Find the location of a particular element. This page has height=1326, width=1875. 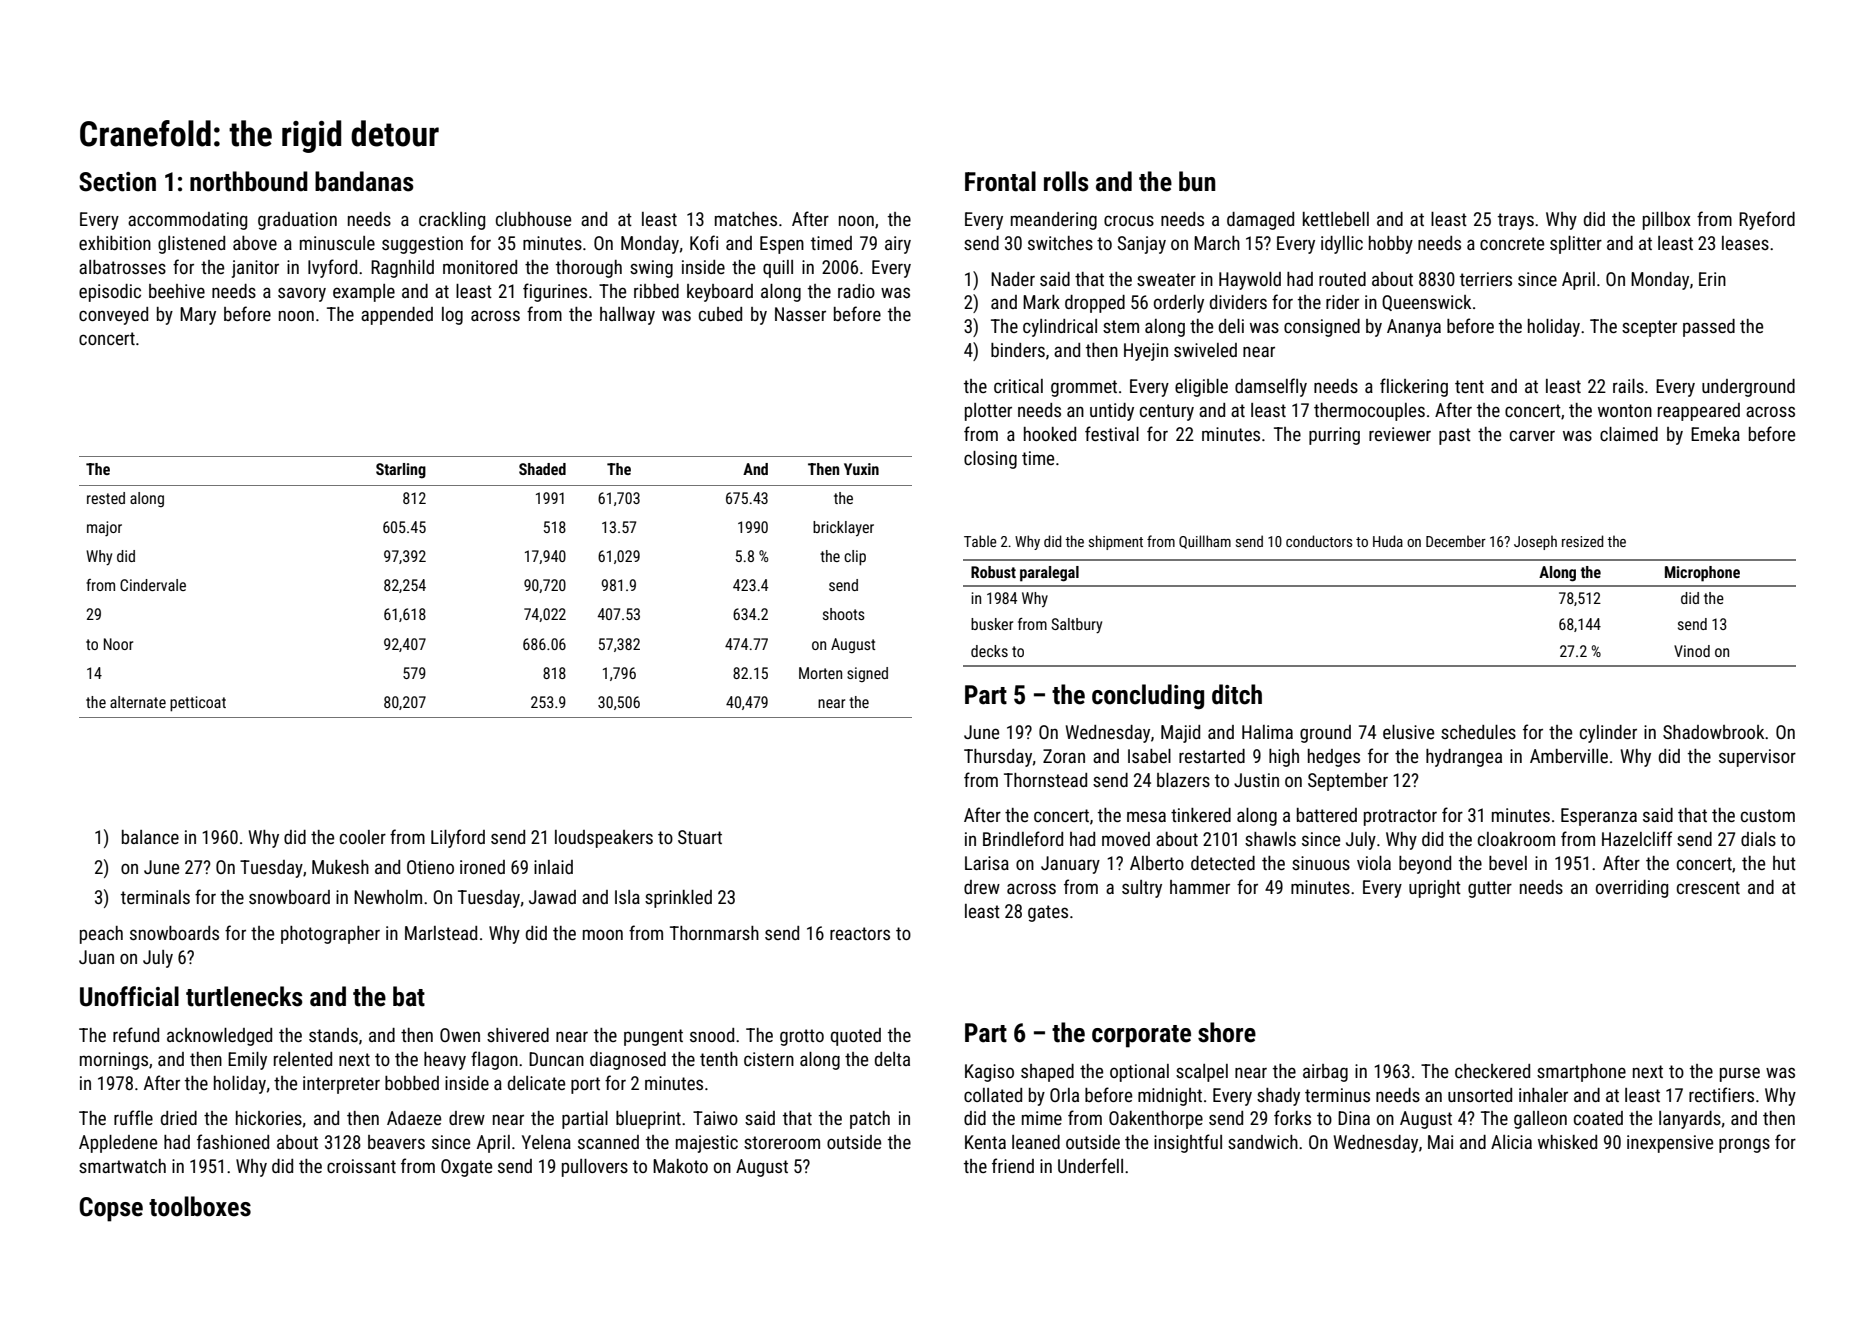

Underfell is located at coordinates (1090, 1165).
